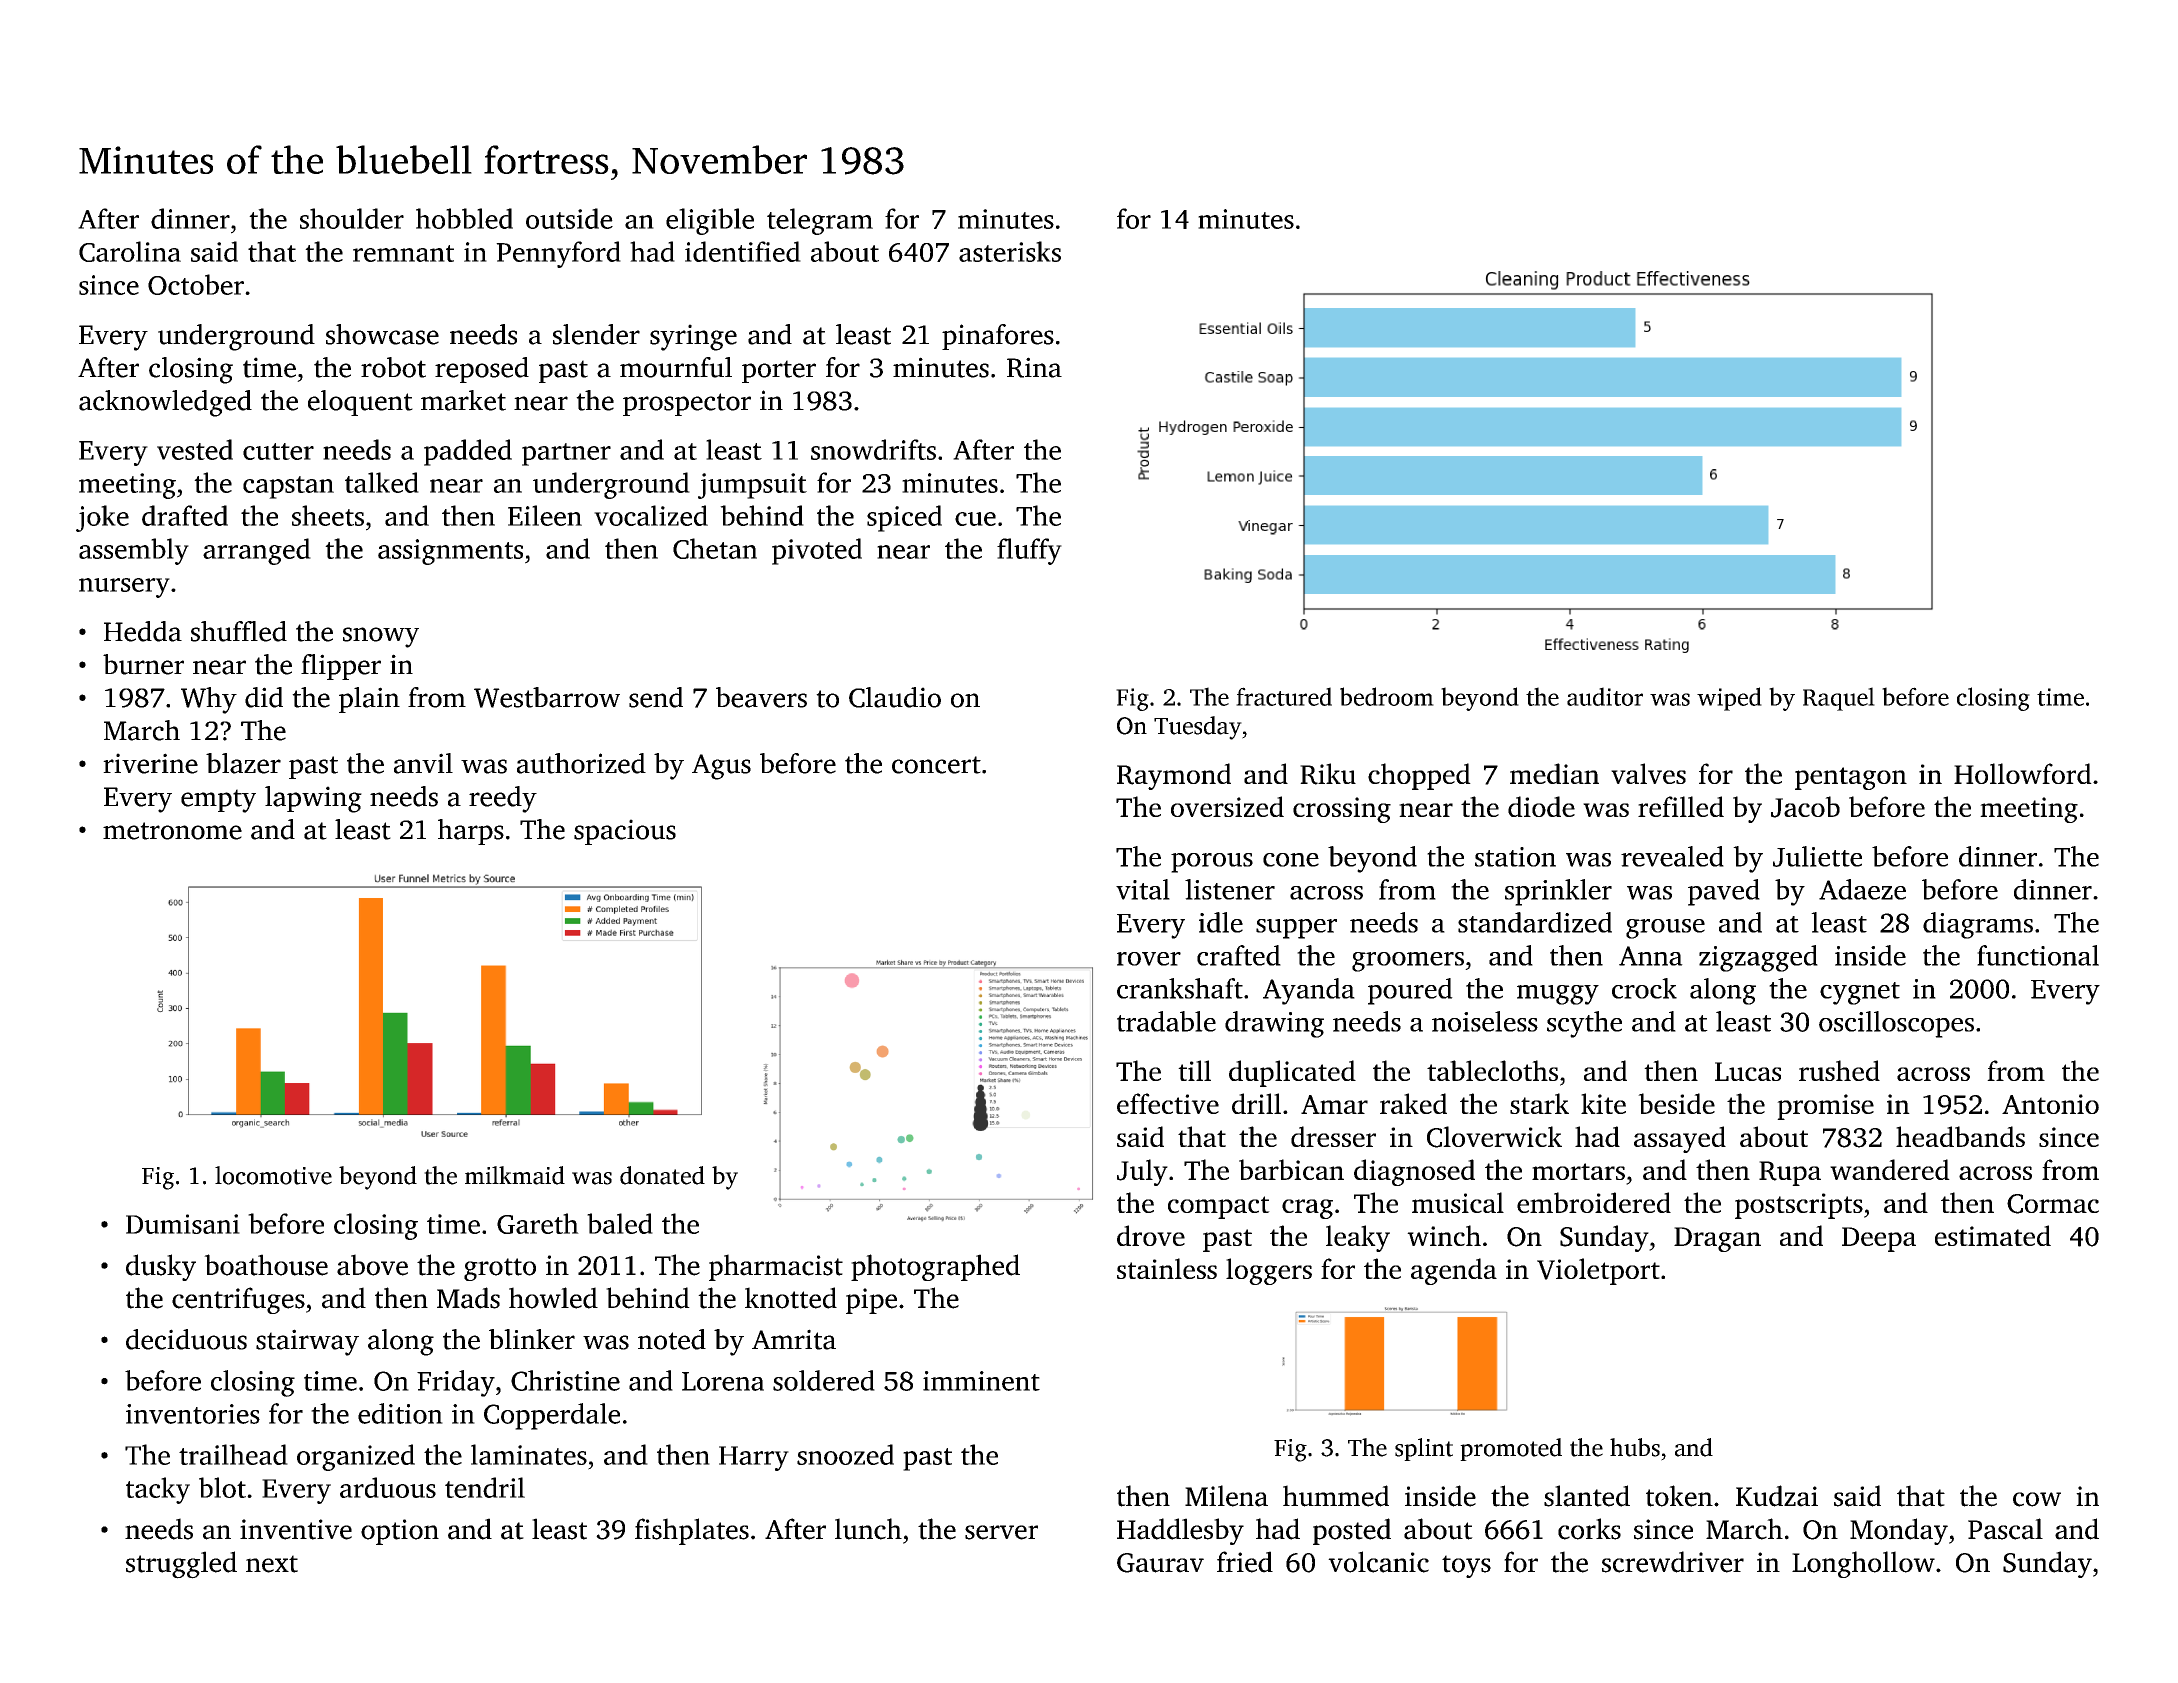 The image size is (2178, 1683). I want to click on spacious, so click(625, 832).
